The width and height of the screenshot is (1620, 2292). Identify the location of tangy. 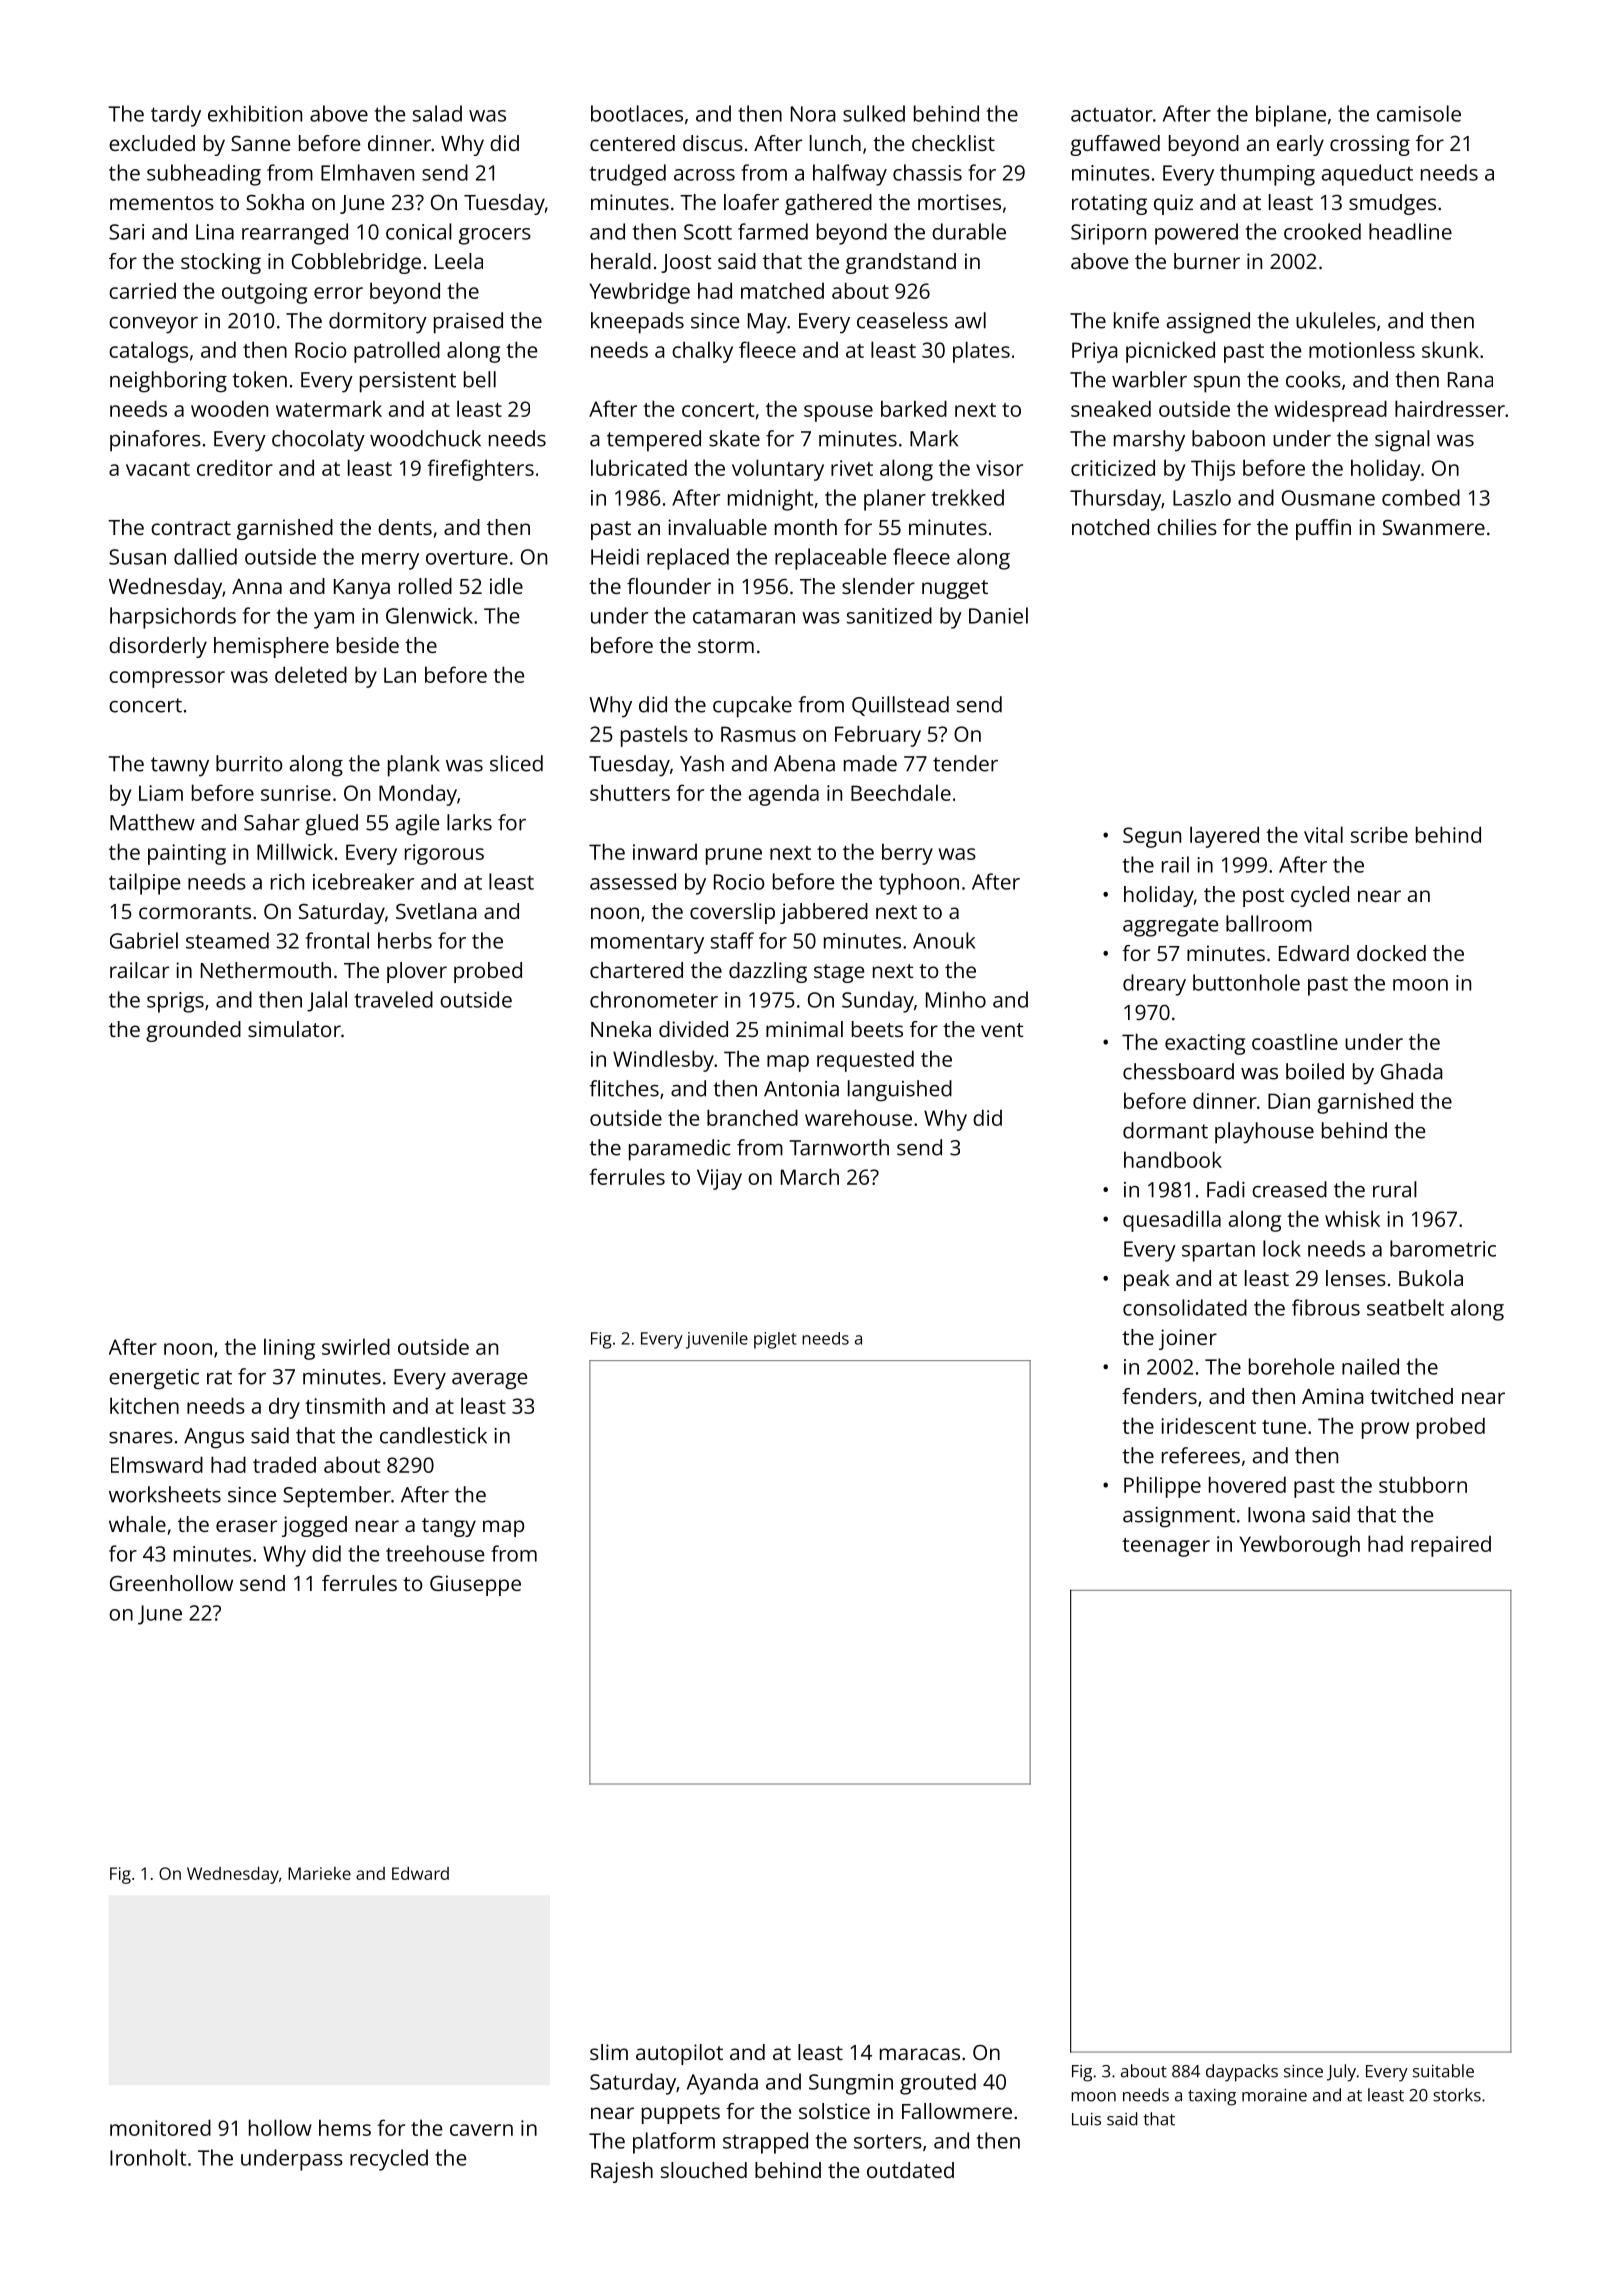
(449, 1527).
